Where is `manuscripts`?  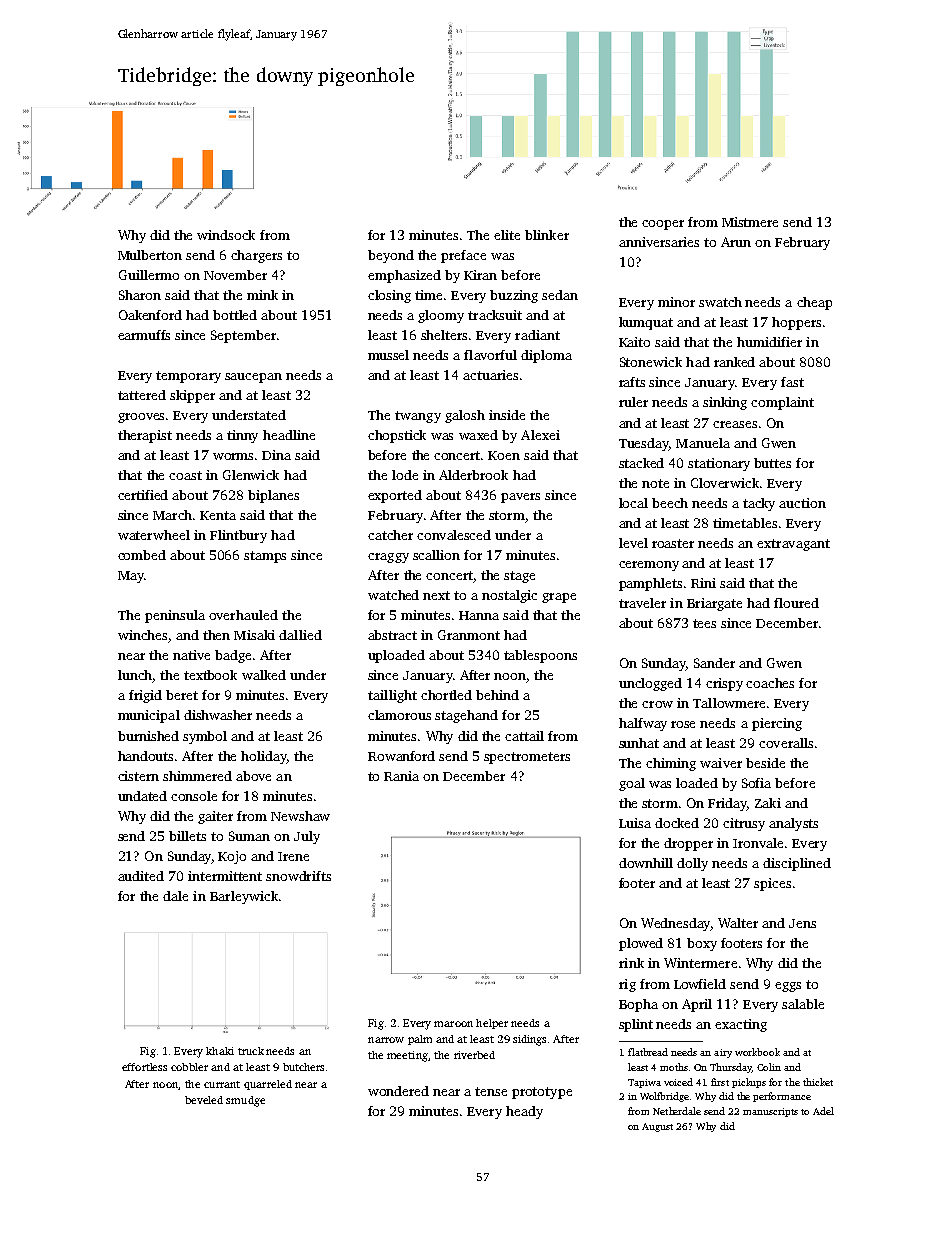
manuscripts is located at coordinates (770, 1112).
